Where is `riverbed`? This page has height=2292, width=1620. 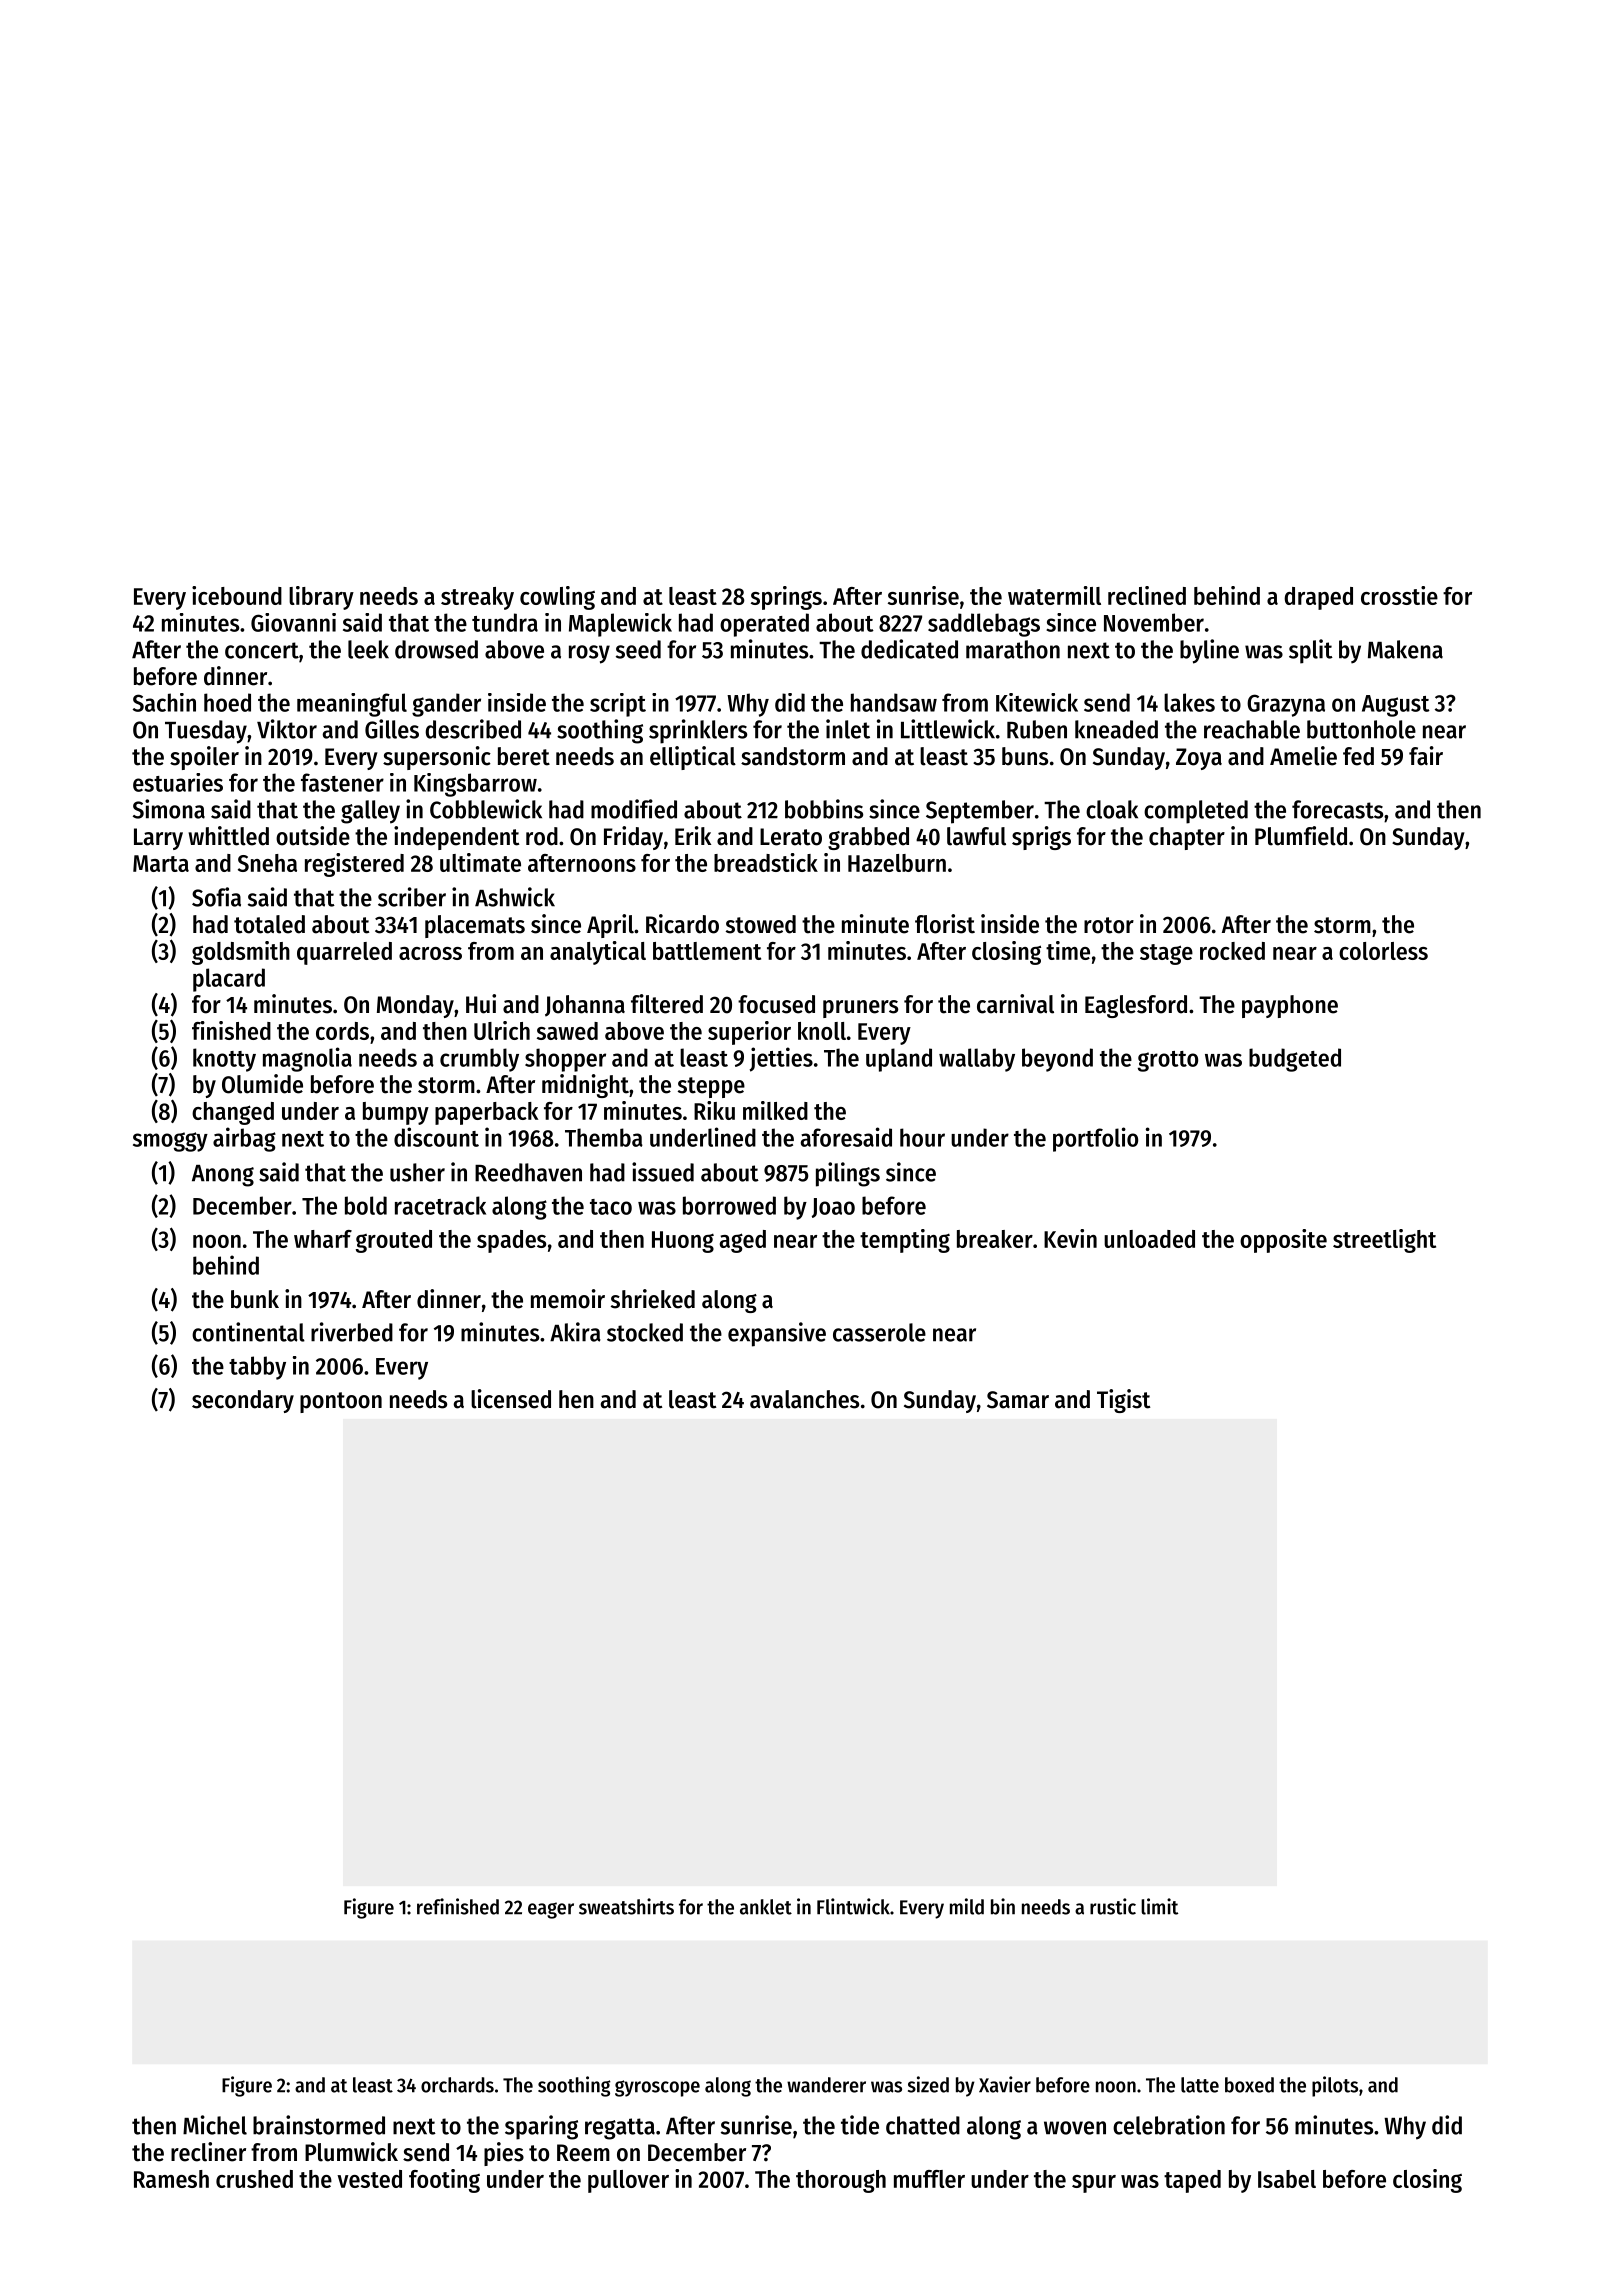 riverbed is located at coordinates (352, 1332).
